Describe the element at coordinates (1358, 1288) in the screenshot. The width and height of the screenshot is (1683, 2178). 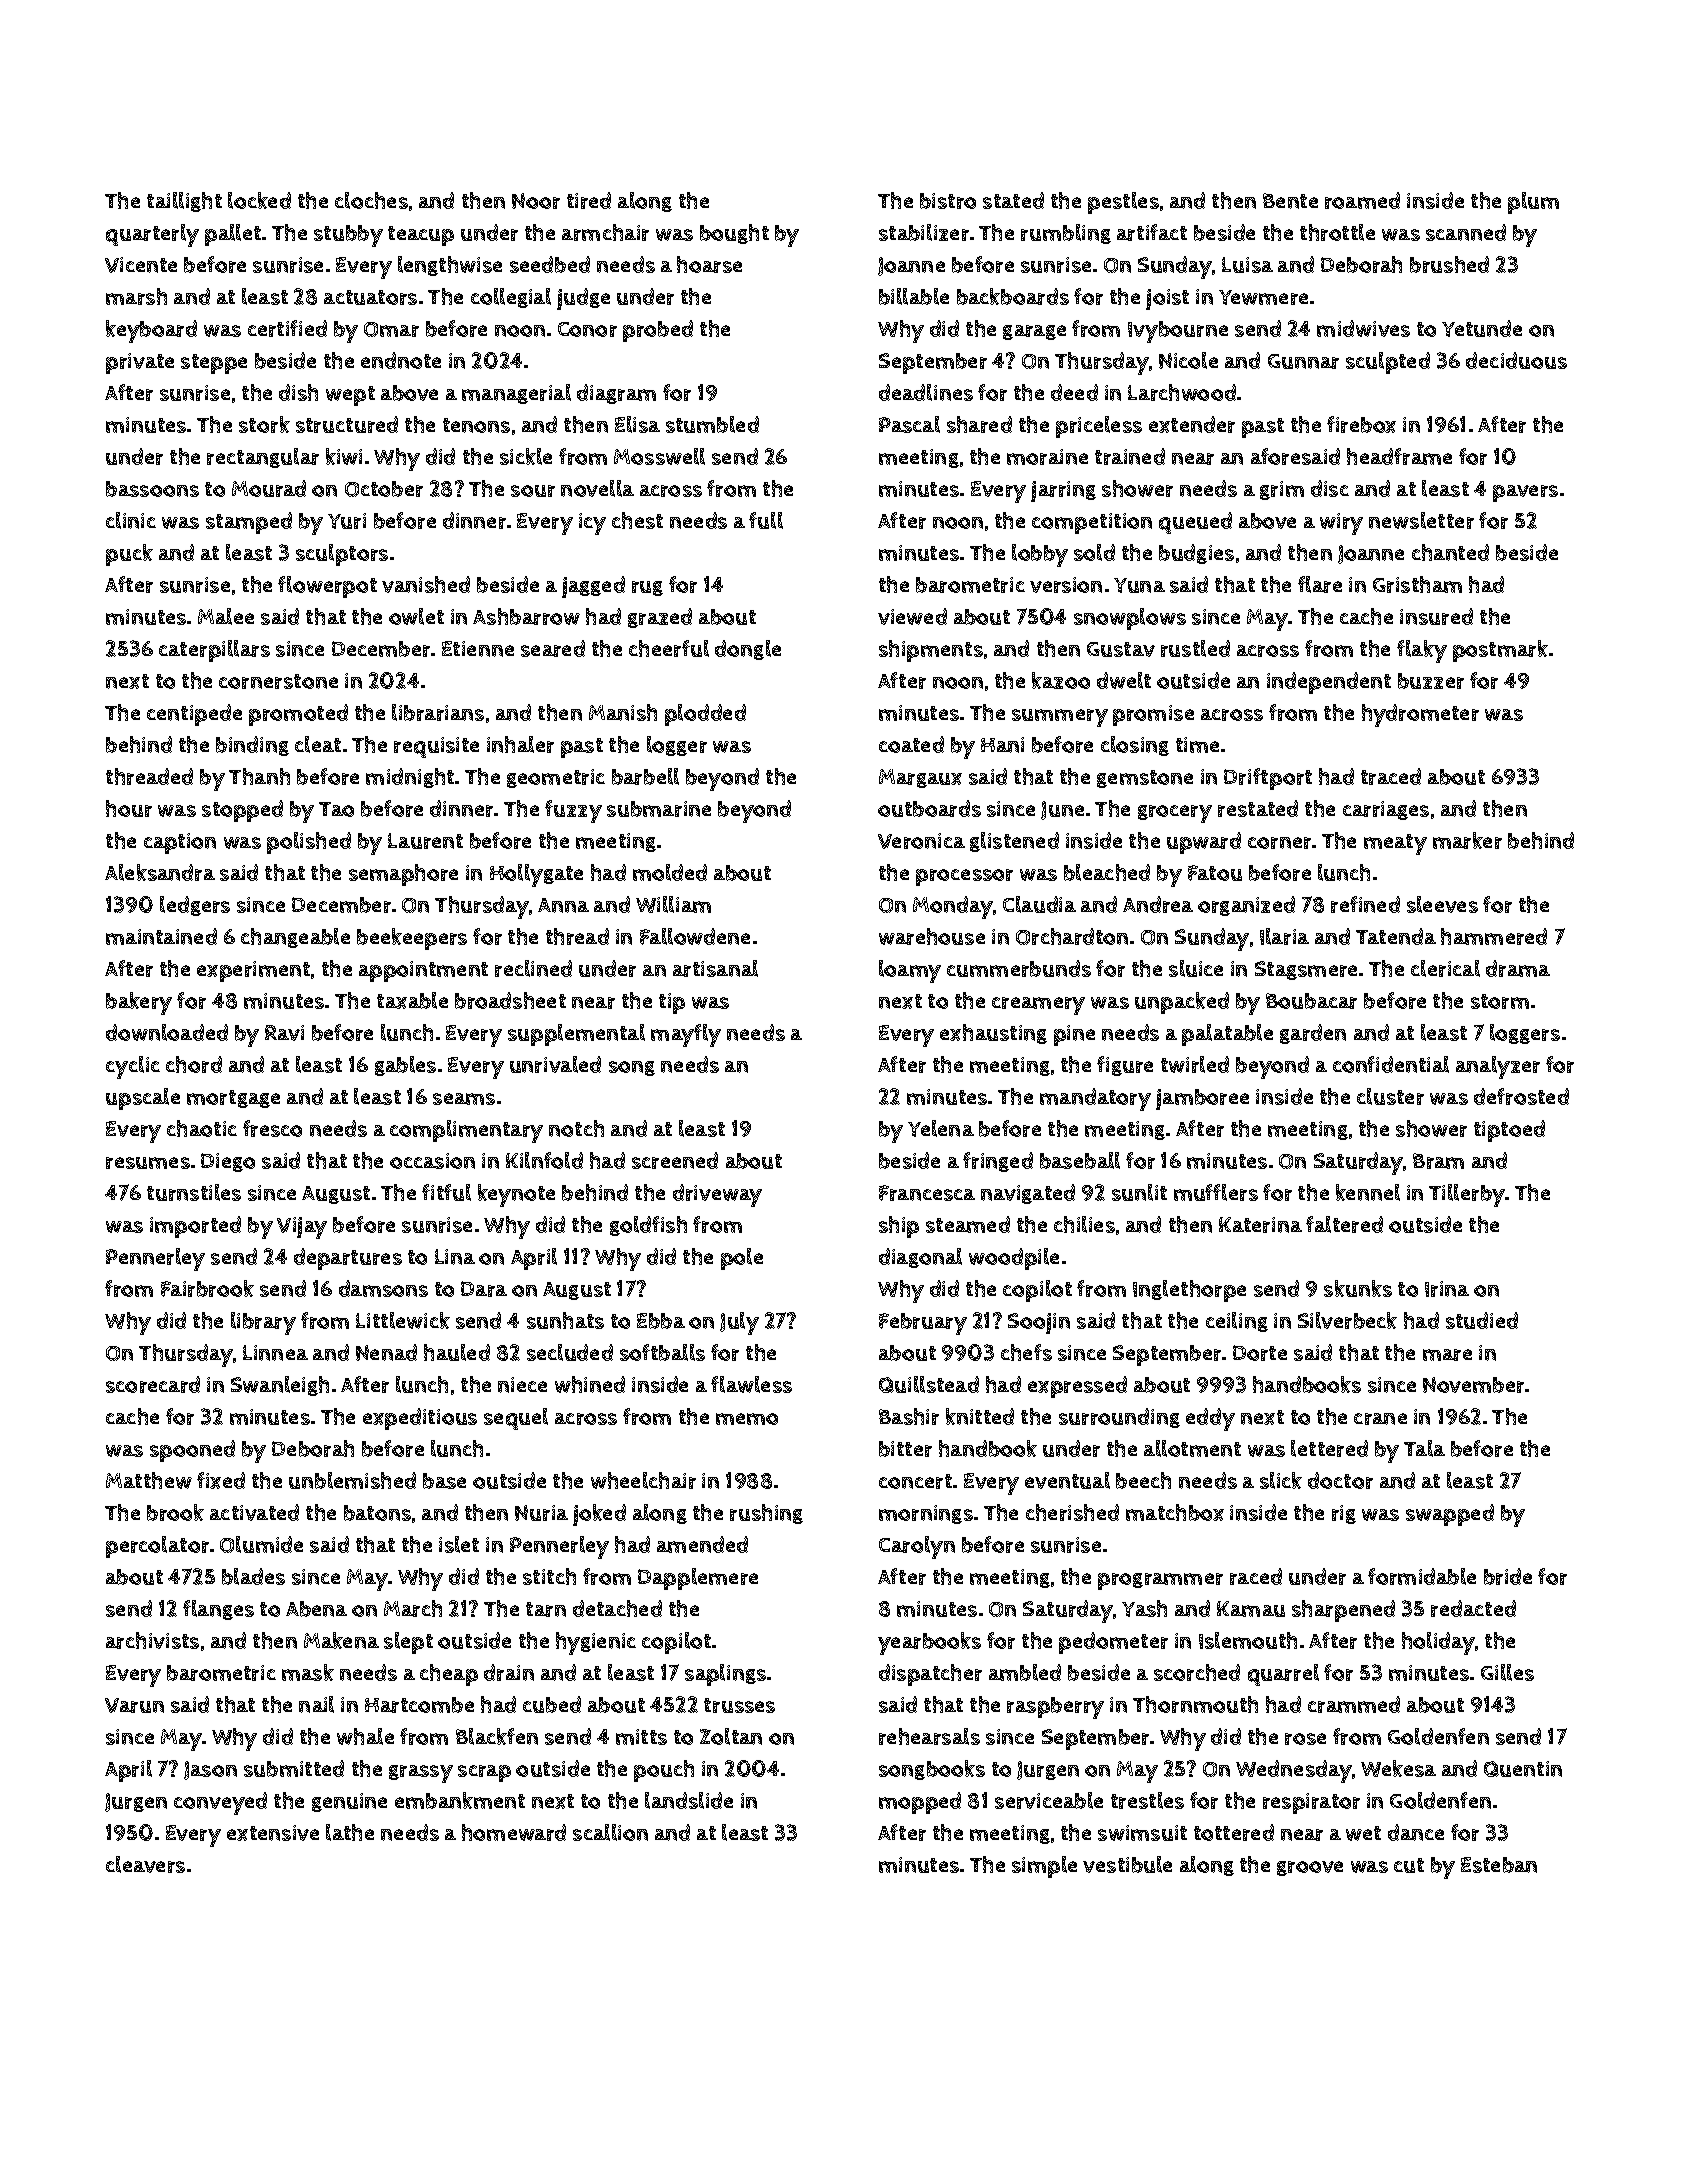
I see `skunks` at that location.
